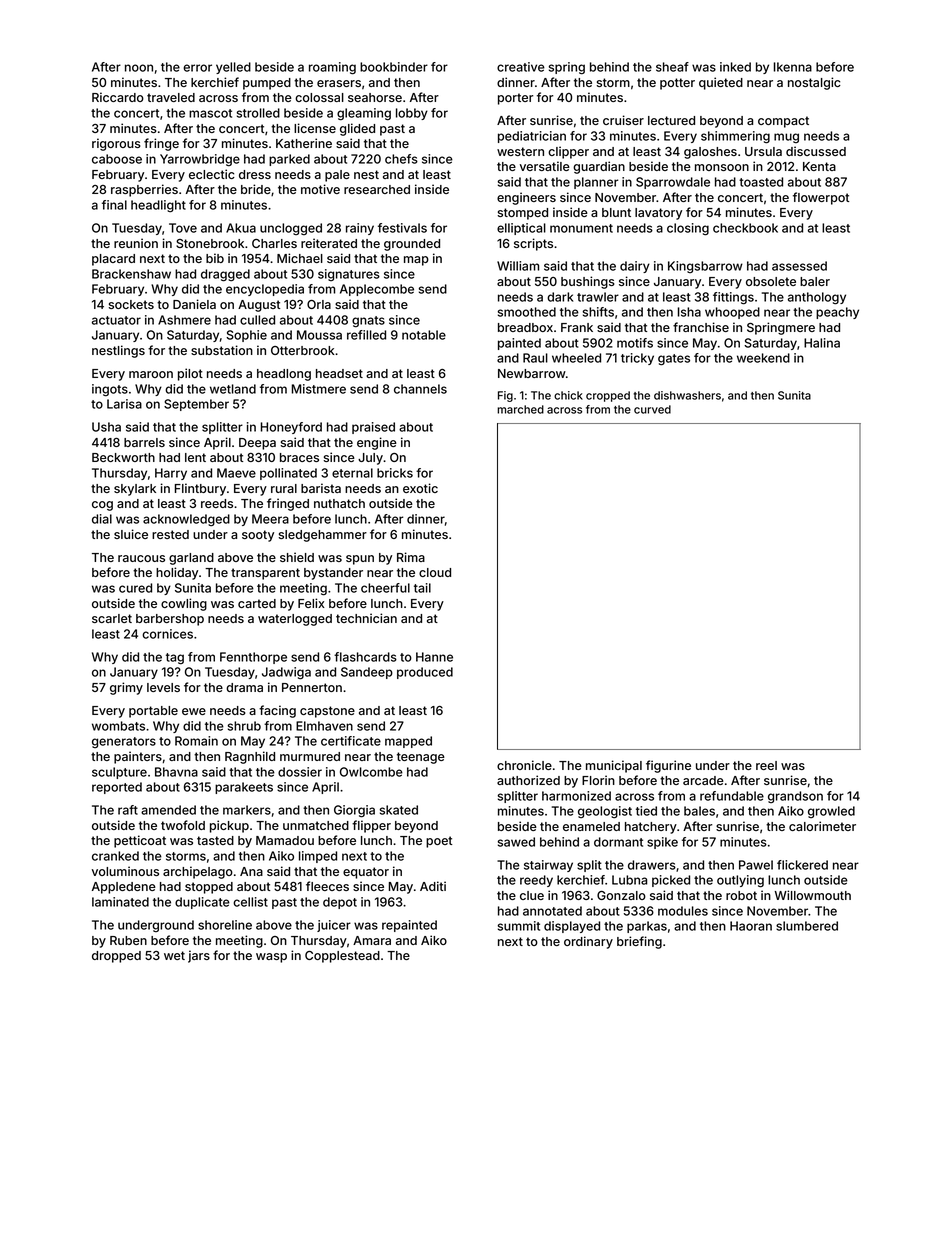 The image size is (952, 1233). I want to click on noon, so click(139, 68).
